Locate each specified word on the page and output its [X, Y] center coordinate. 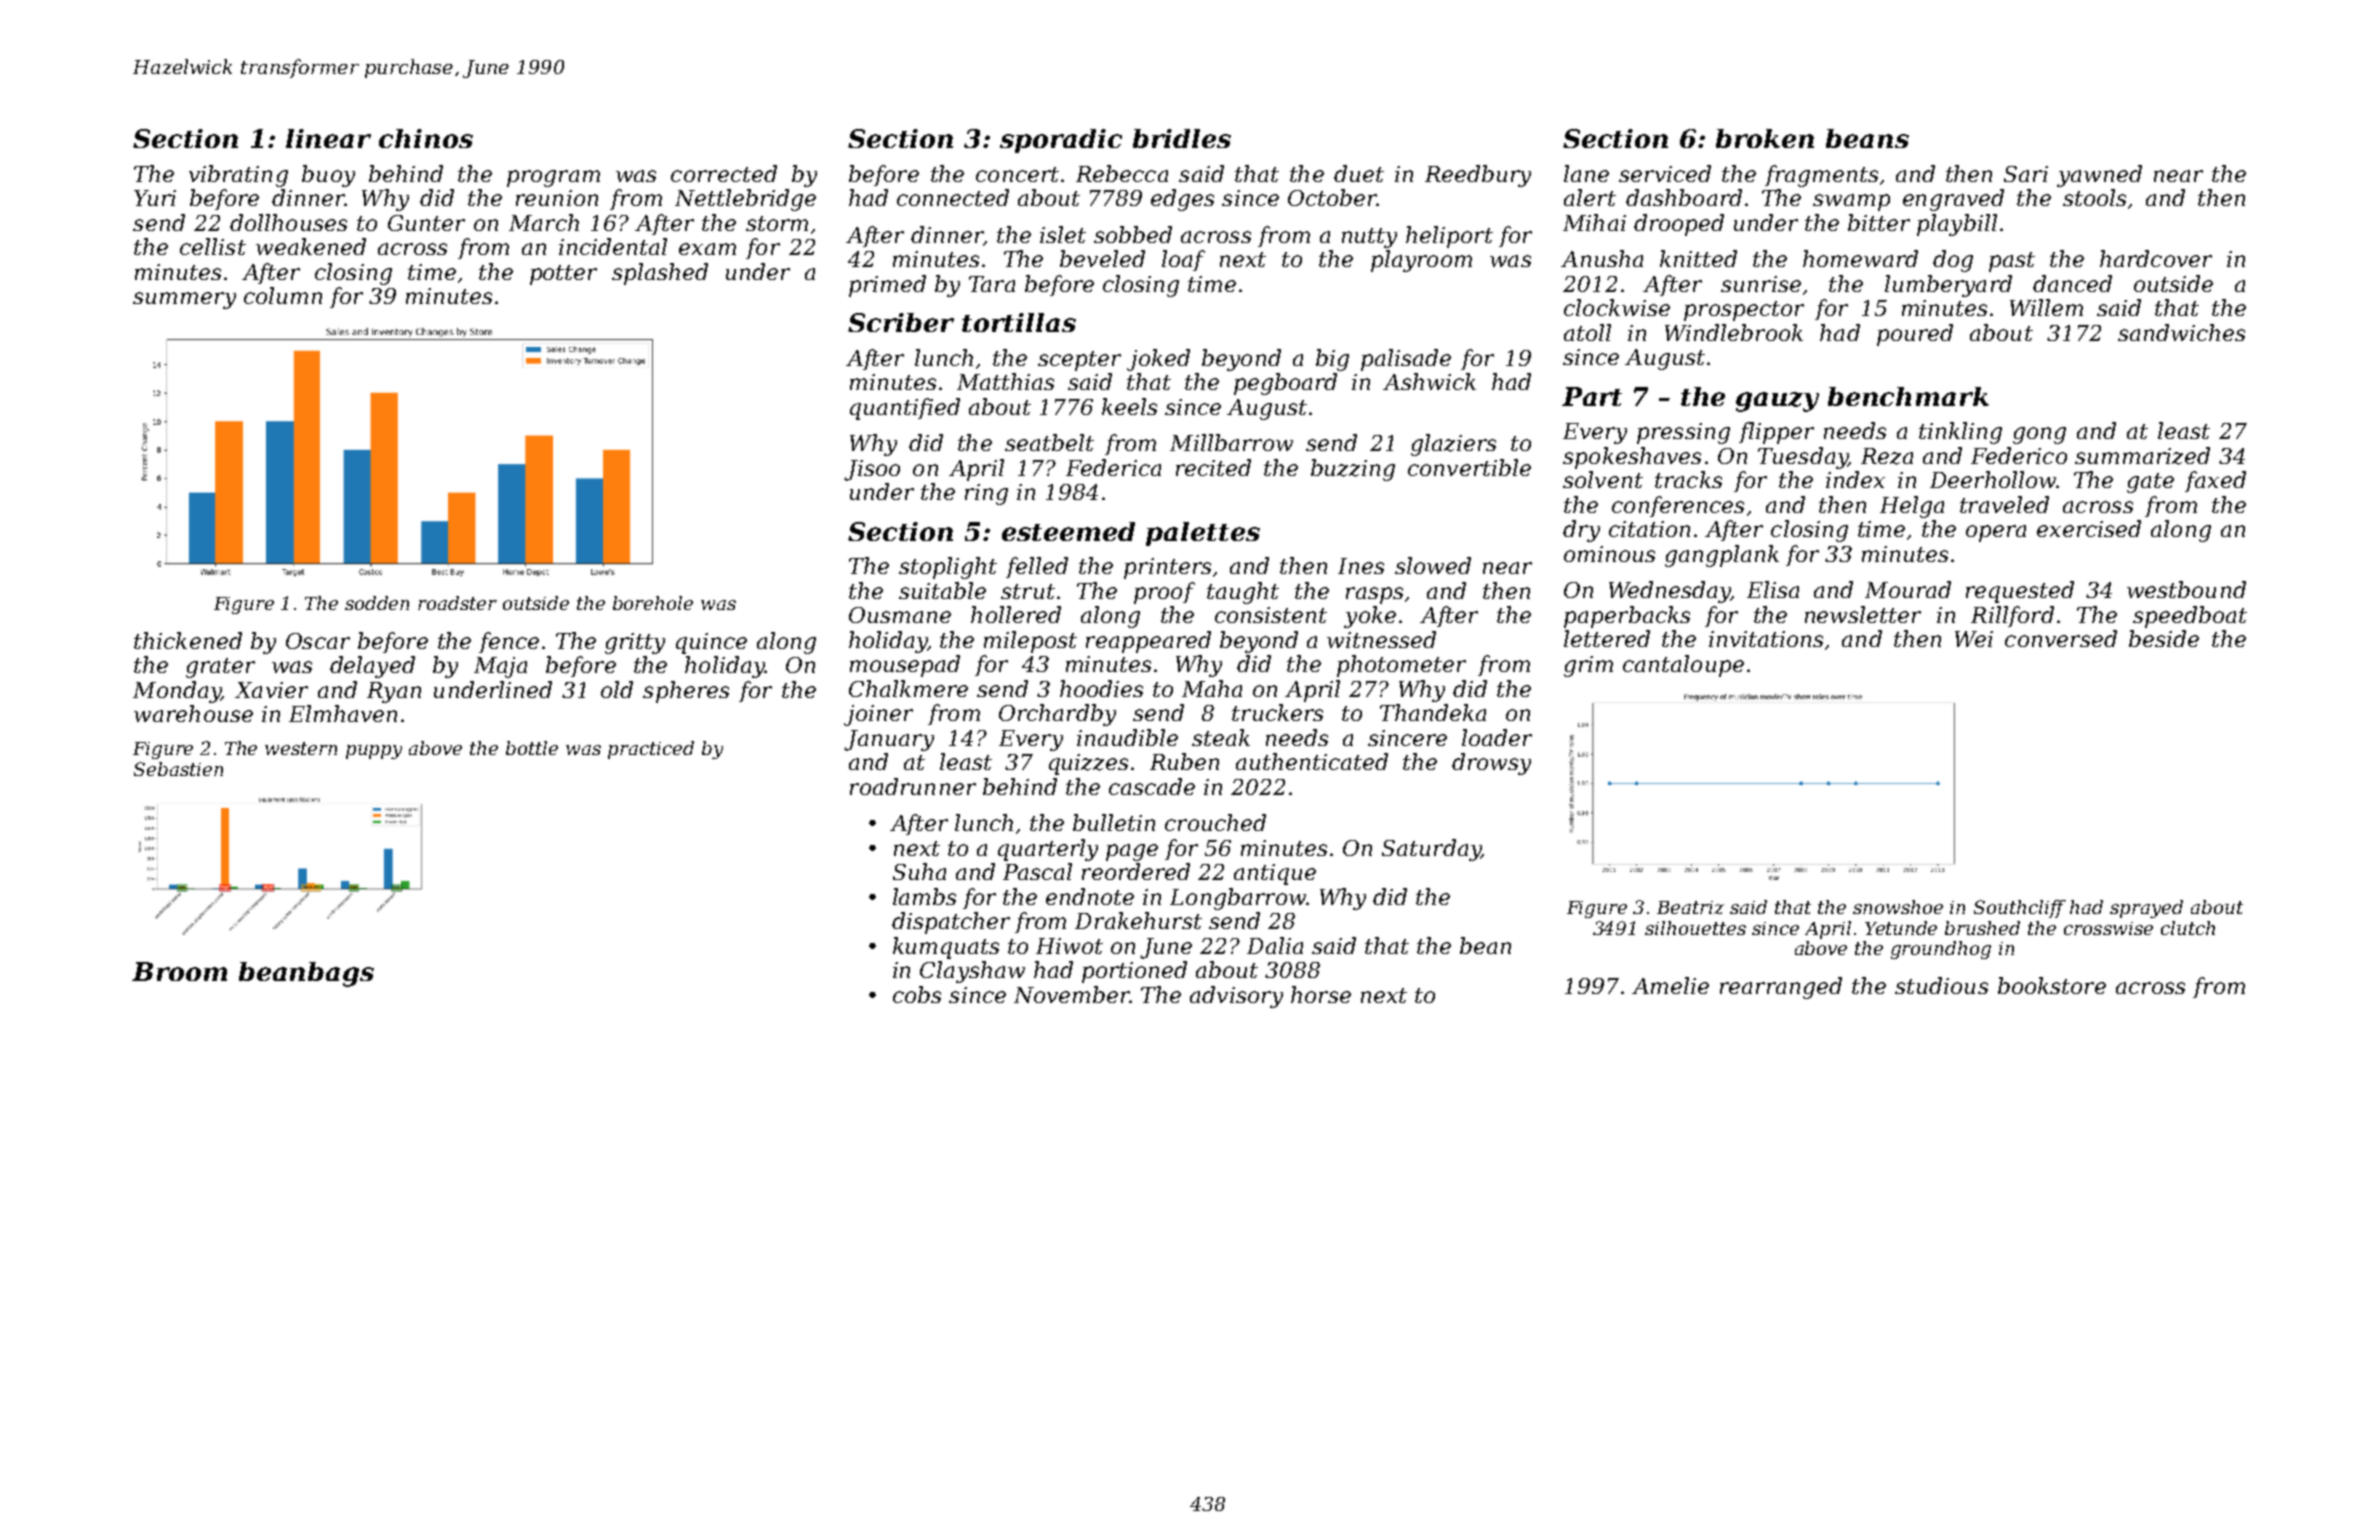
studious [1941, 985]
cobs [917, 994]
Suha [919, 871]
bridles [1182, 138]
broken [1765, 138]
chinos [426, 138]
